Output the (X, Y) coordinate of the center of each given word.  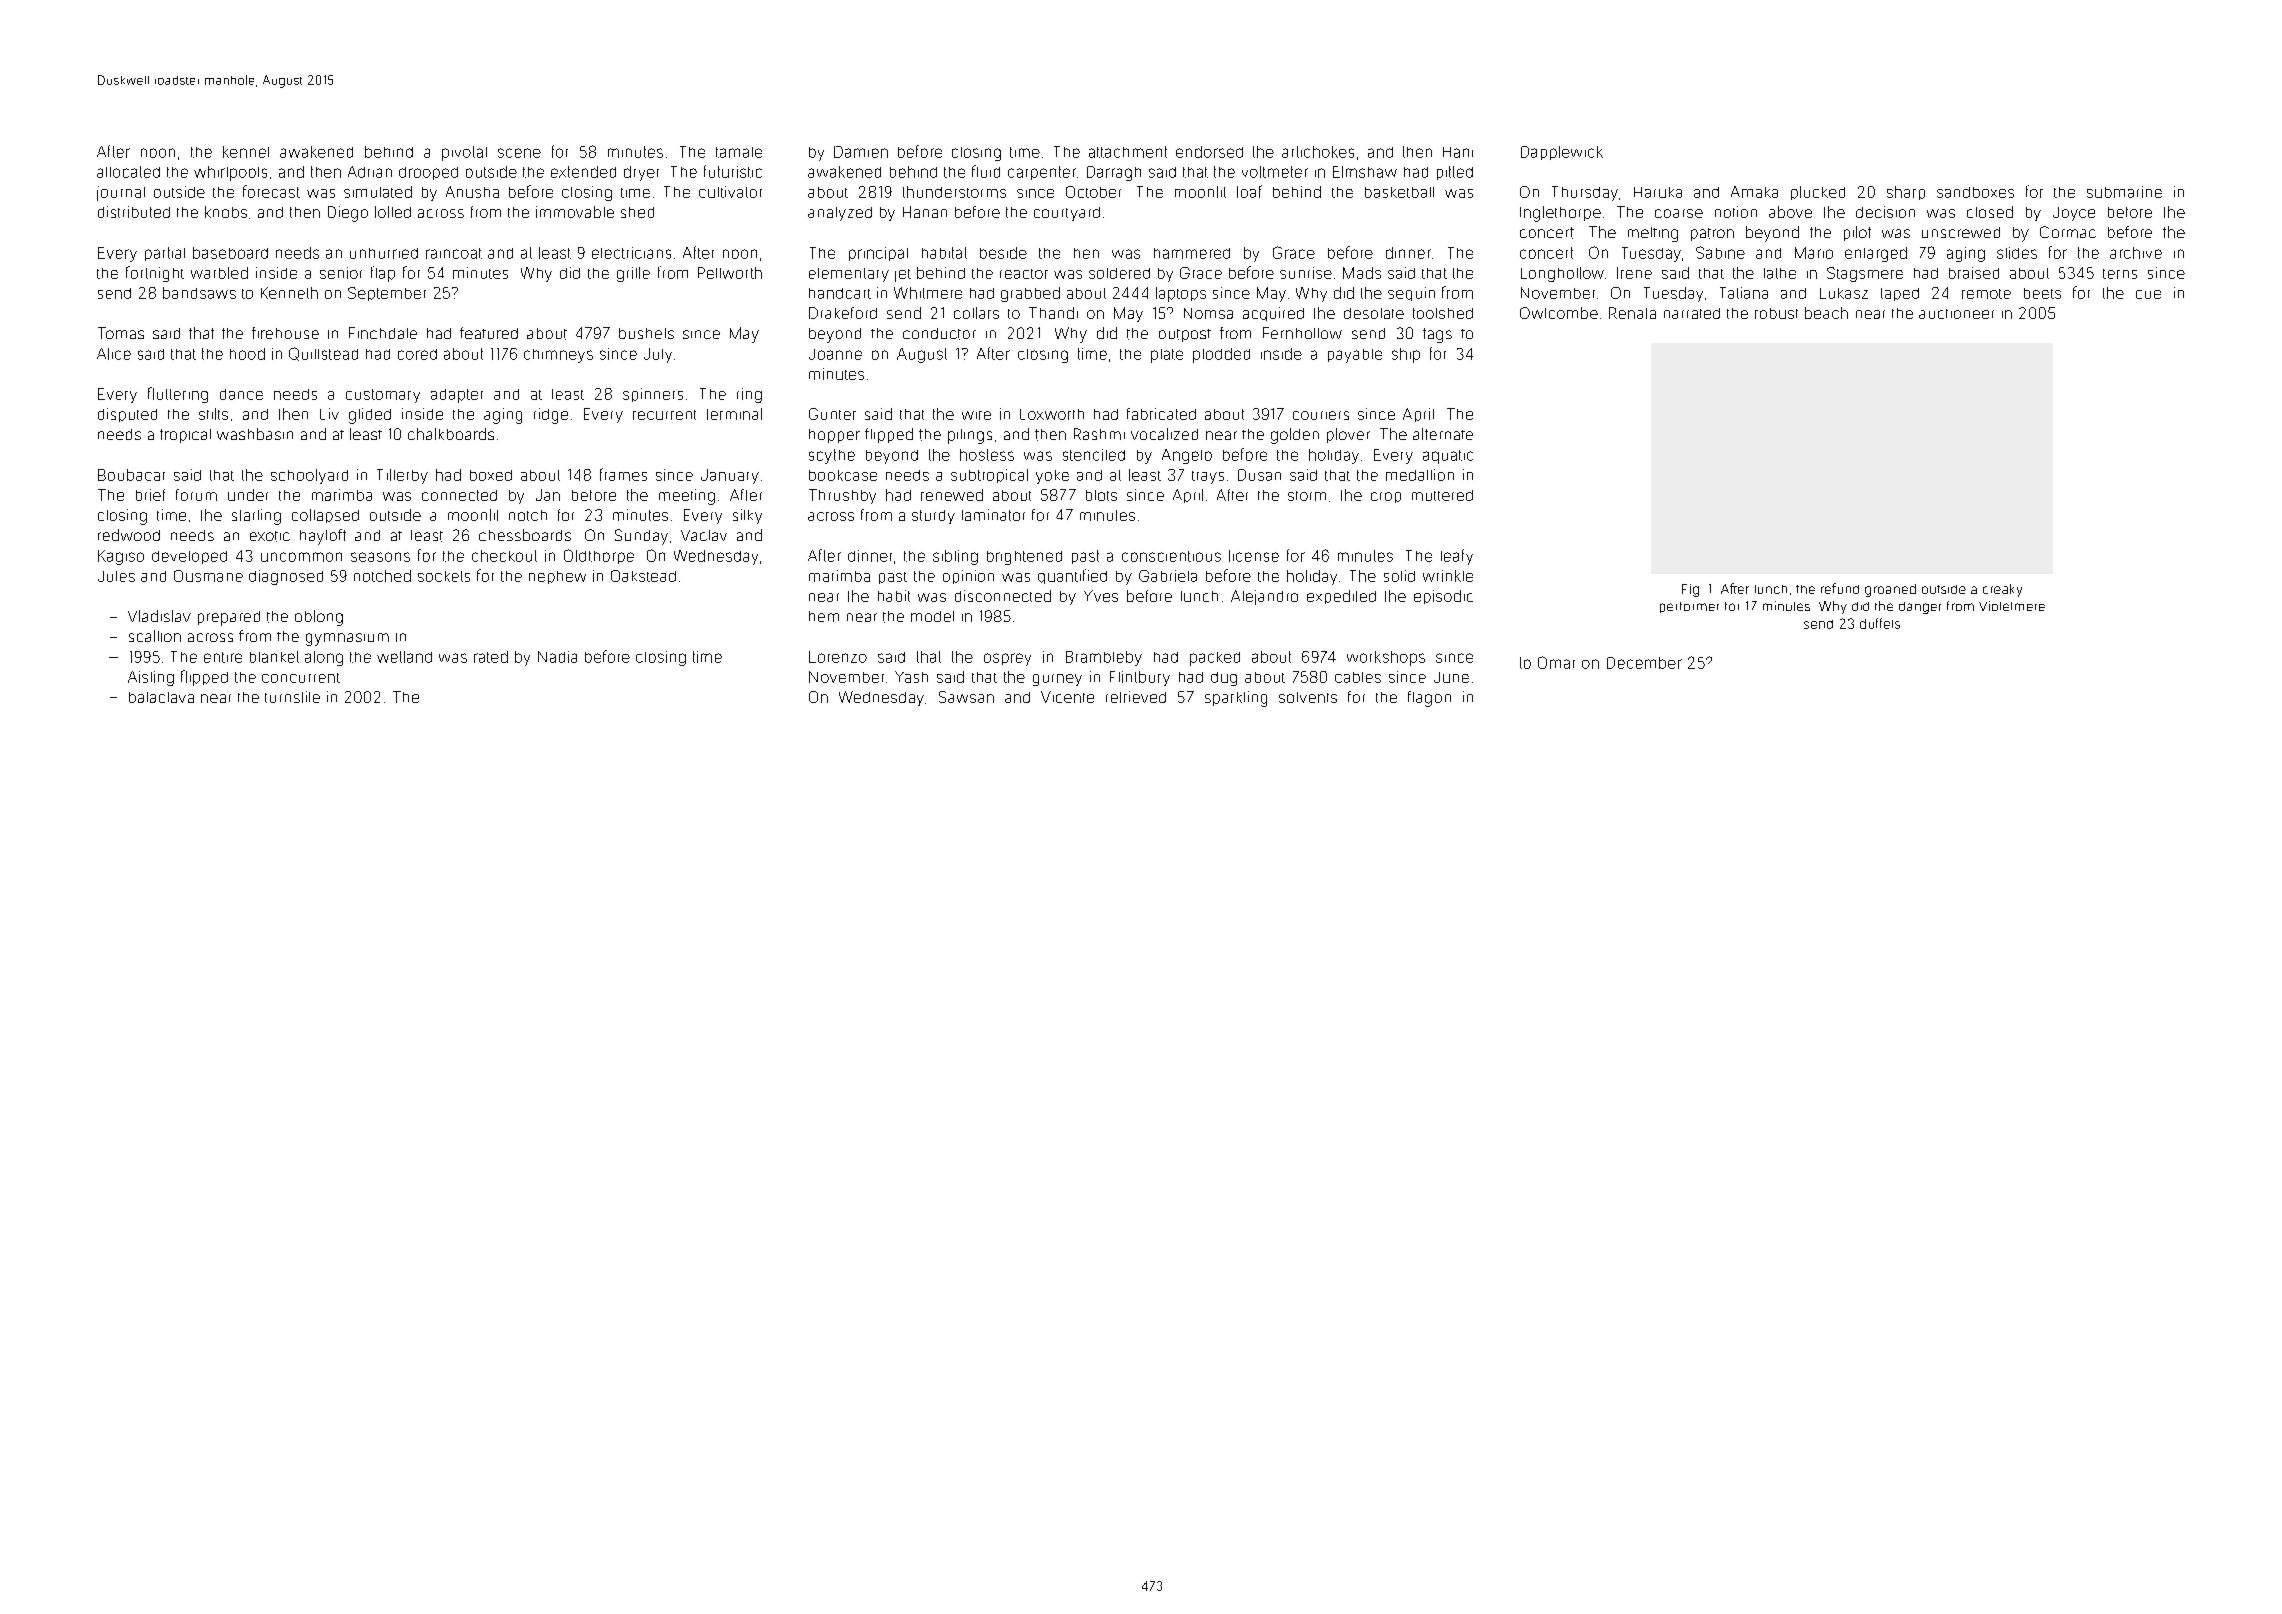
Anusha (472, 192)
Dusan (1259, 475)
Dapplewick (1562, 153)
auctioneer (1956, 314)
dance (241, 394)
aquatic (1448, 457)
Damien (861, 152)
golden (1295, 436)
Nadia (557, 657)
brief (150, 495)
